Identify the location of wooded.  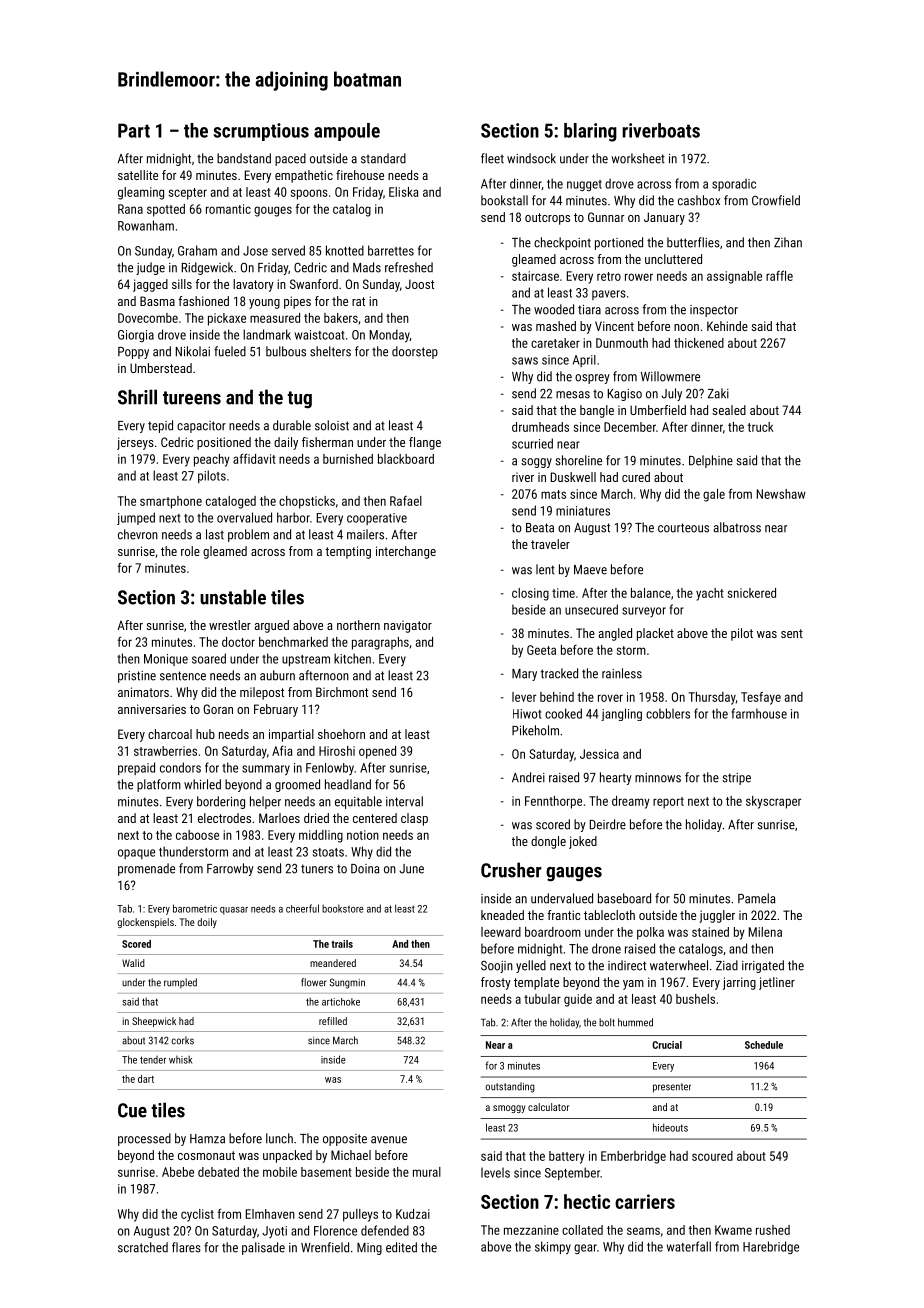
(554, 309).
